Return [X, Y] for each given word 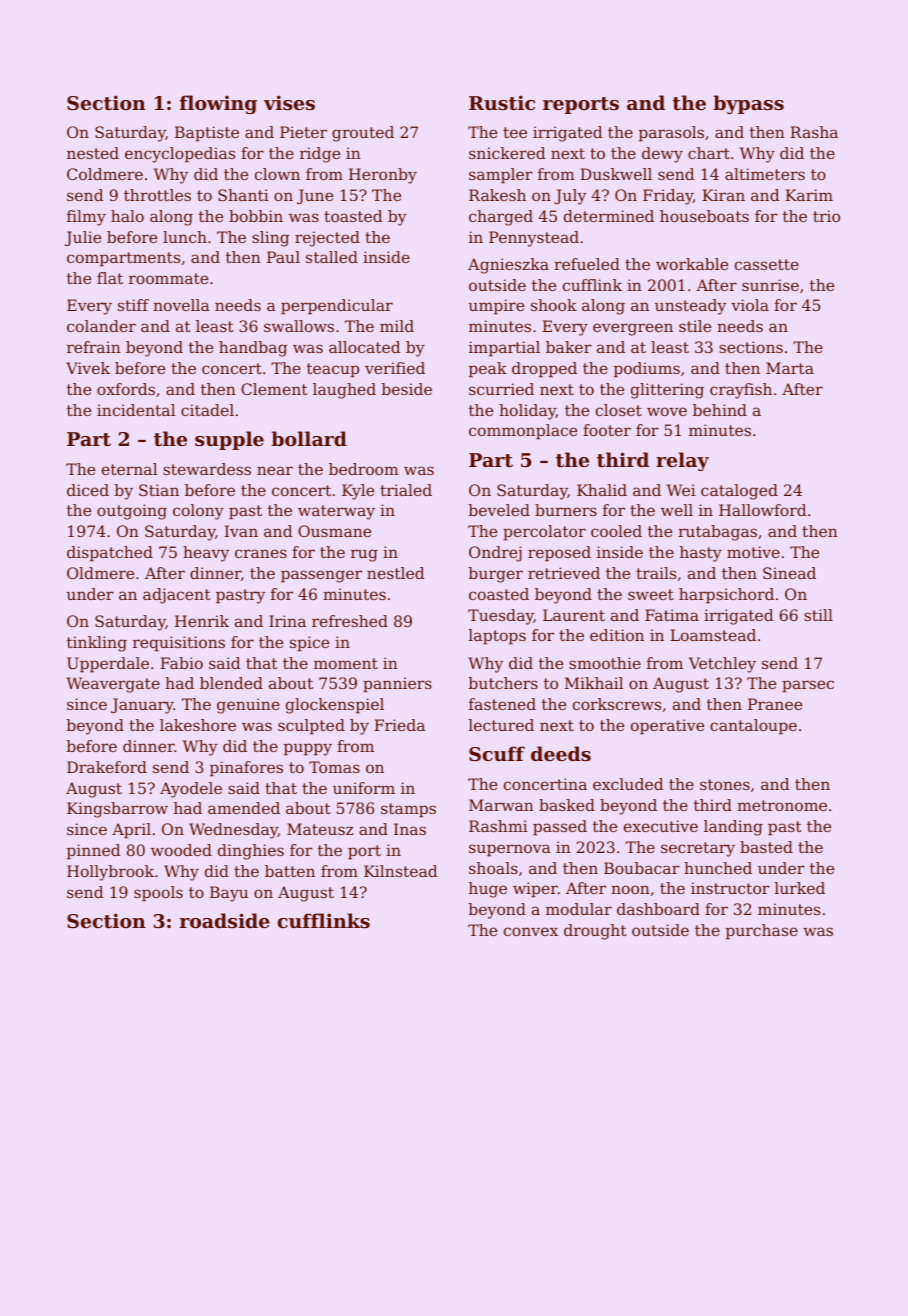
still [818, 615]
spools [158, 894]
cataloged [739, 492]
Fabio [181, 663]
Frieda [399, 725]
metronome [782, 805]
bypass [748, 104]
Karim [809, 195]
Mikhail [594, 683]
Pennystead [534, 239]
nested [93, 153]
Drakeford [107, 767]
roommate [168, 278]
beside [407, 389]
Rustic [502, 103]
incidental [136, 410]
